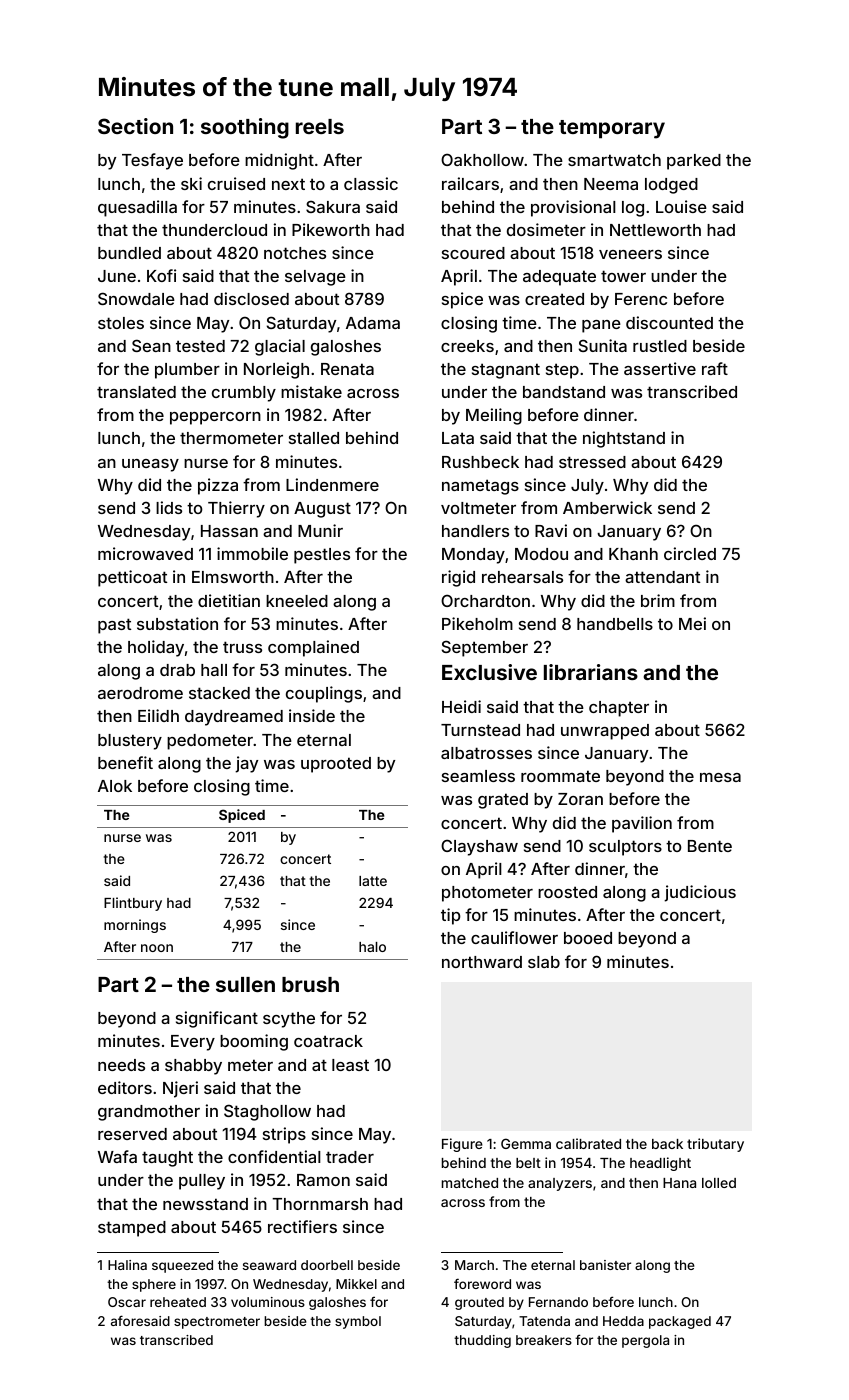  Describe the element at coordinates (482, 159) in the screenshot. I see `Oakhollow` at that location.
